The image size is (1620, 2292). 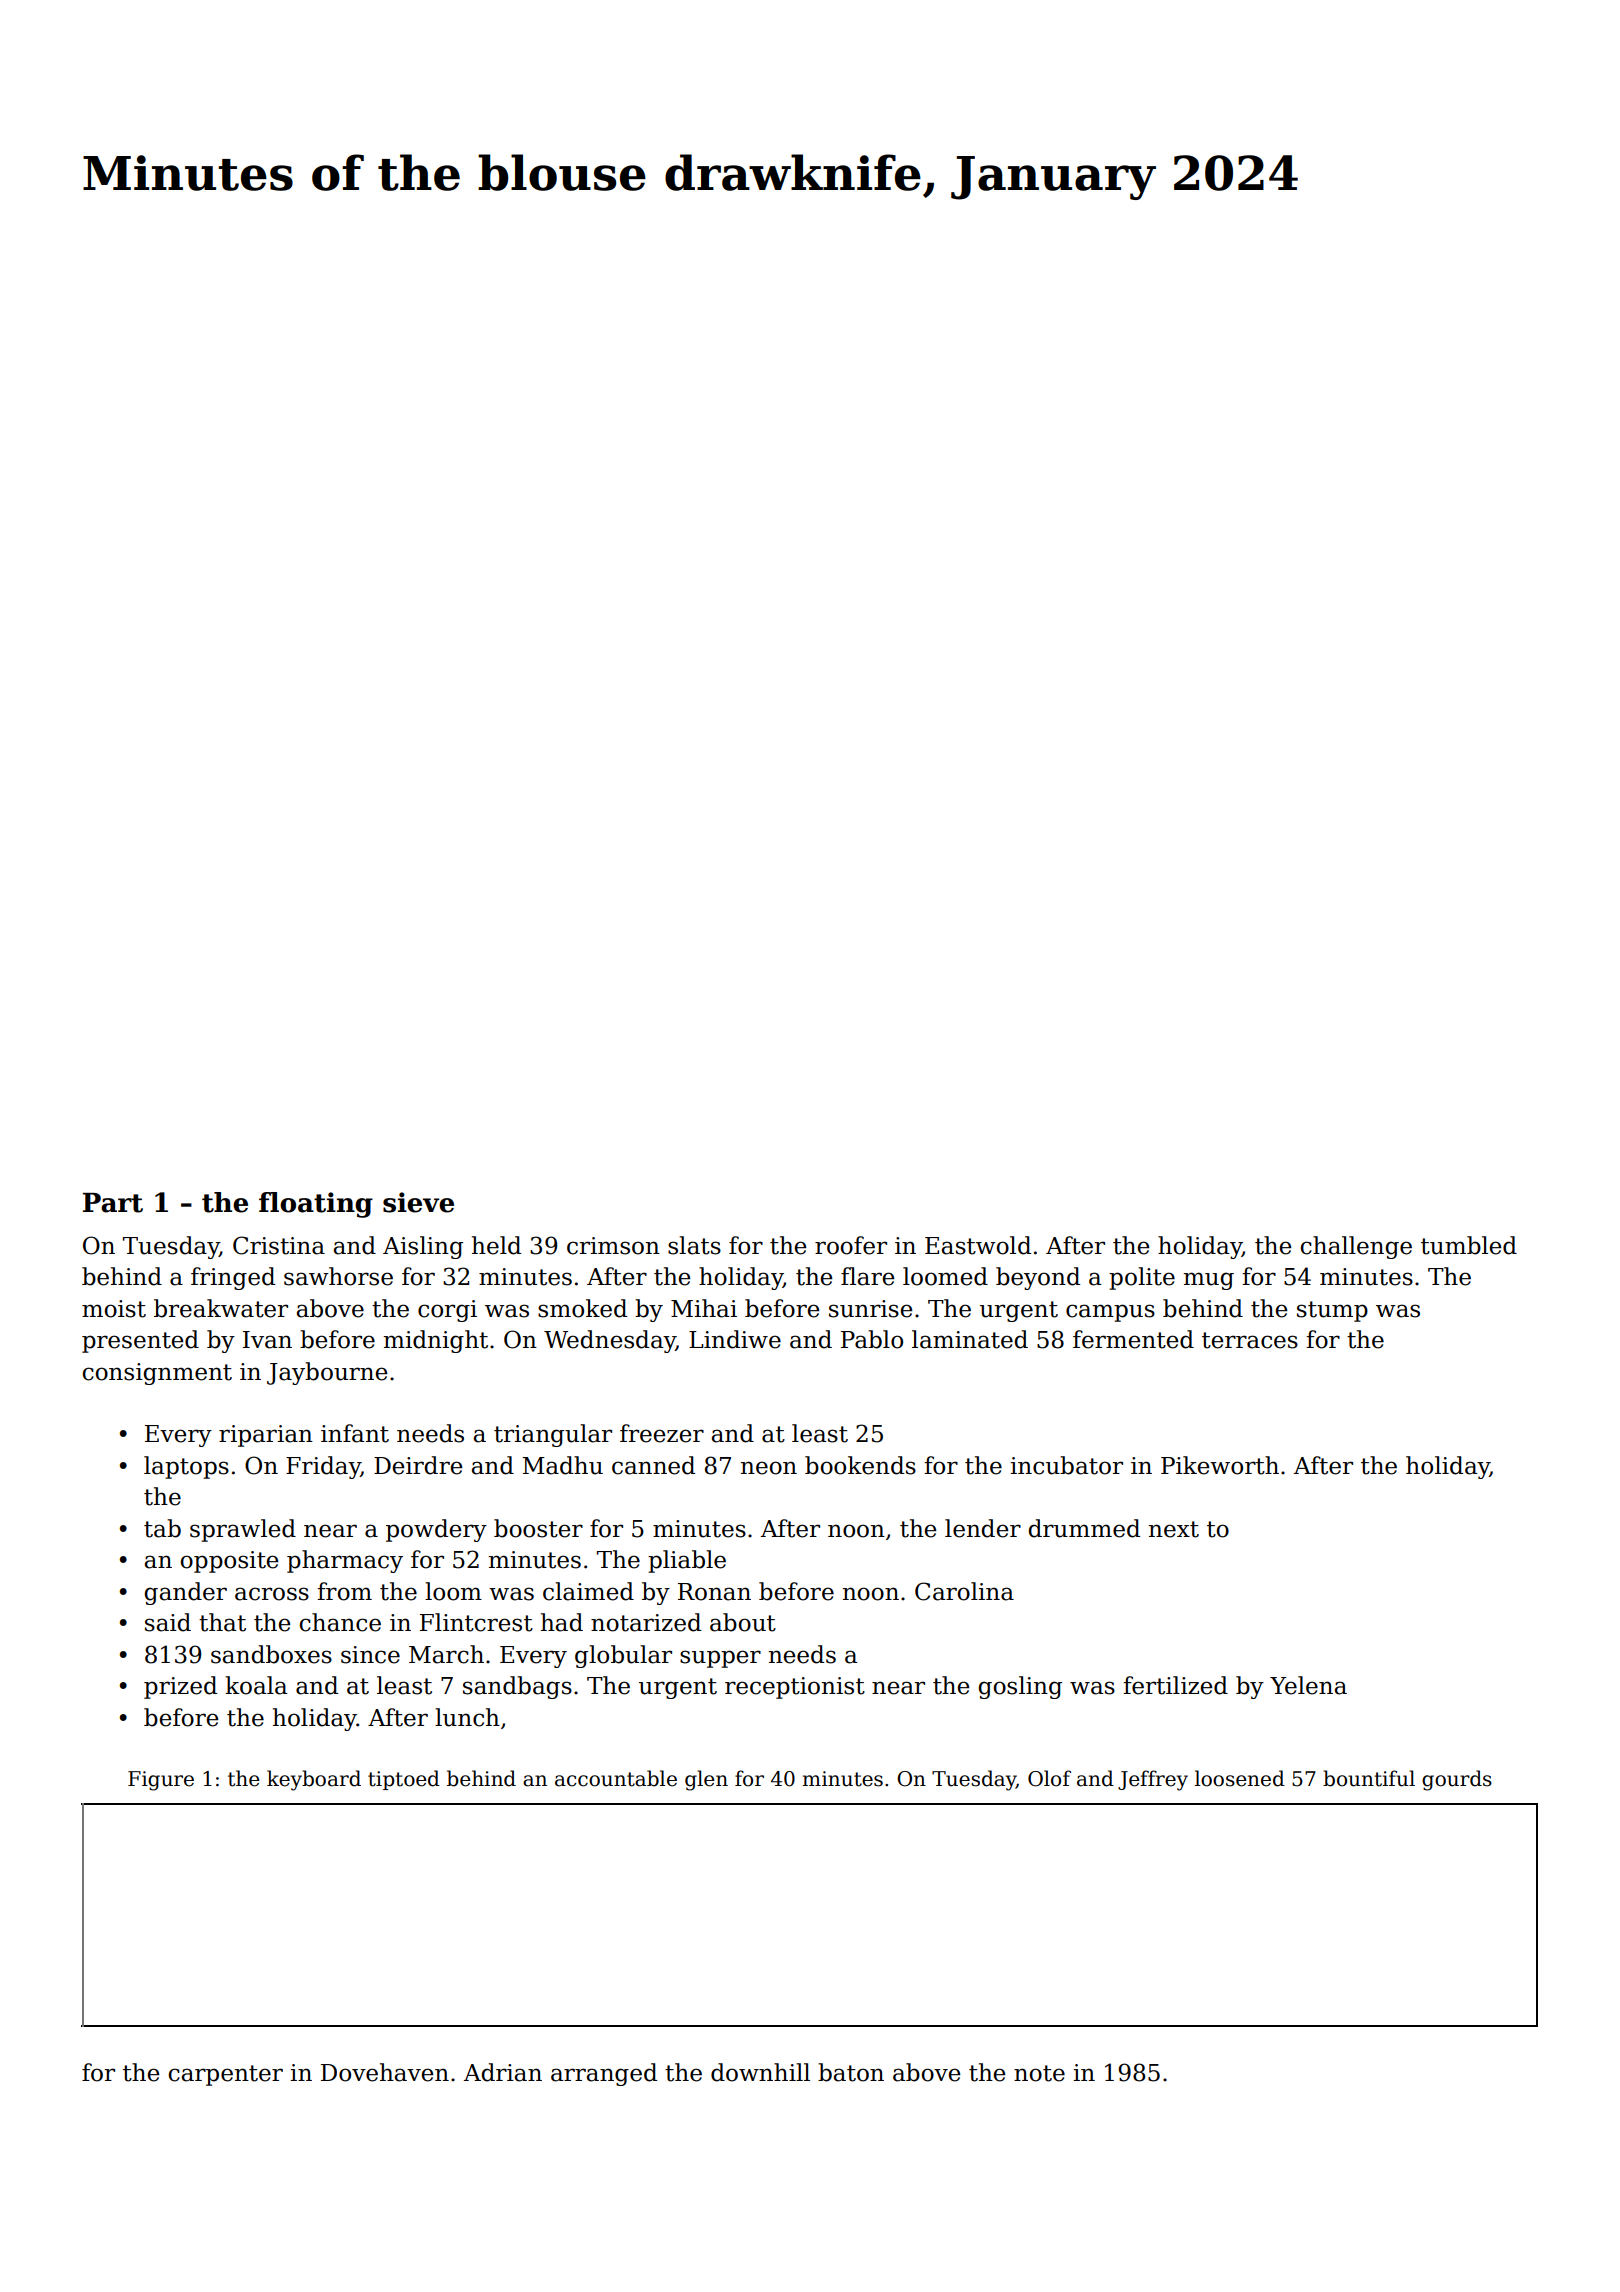 What do you see at coordinates (355, 1433) in the image?
I see `infant` at bounding box center [355, 1433].
